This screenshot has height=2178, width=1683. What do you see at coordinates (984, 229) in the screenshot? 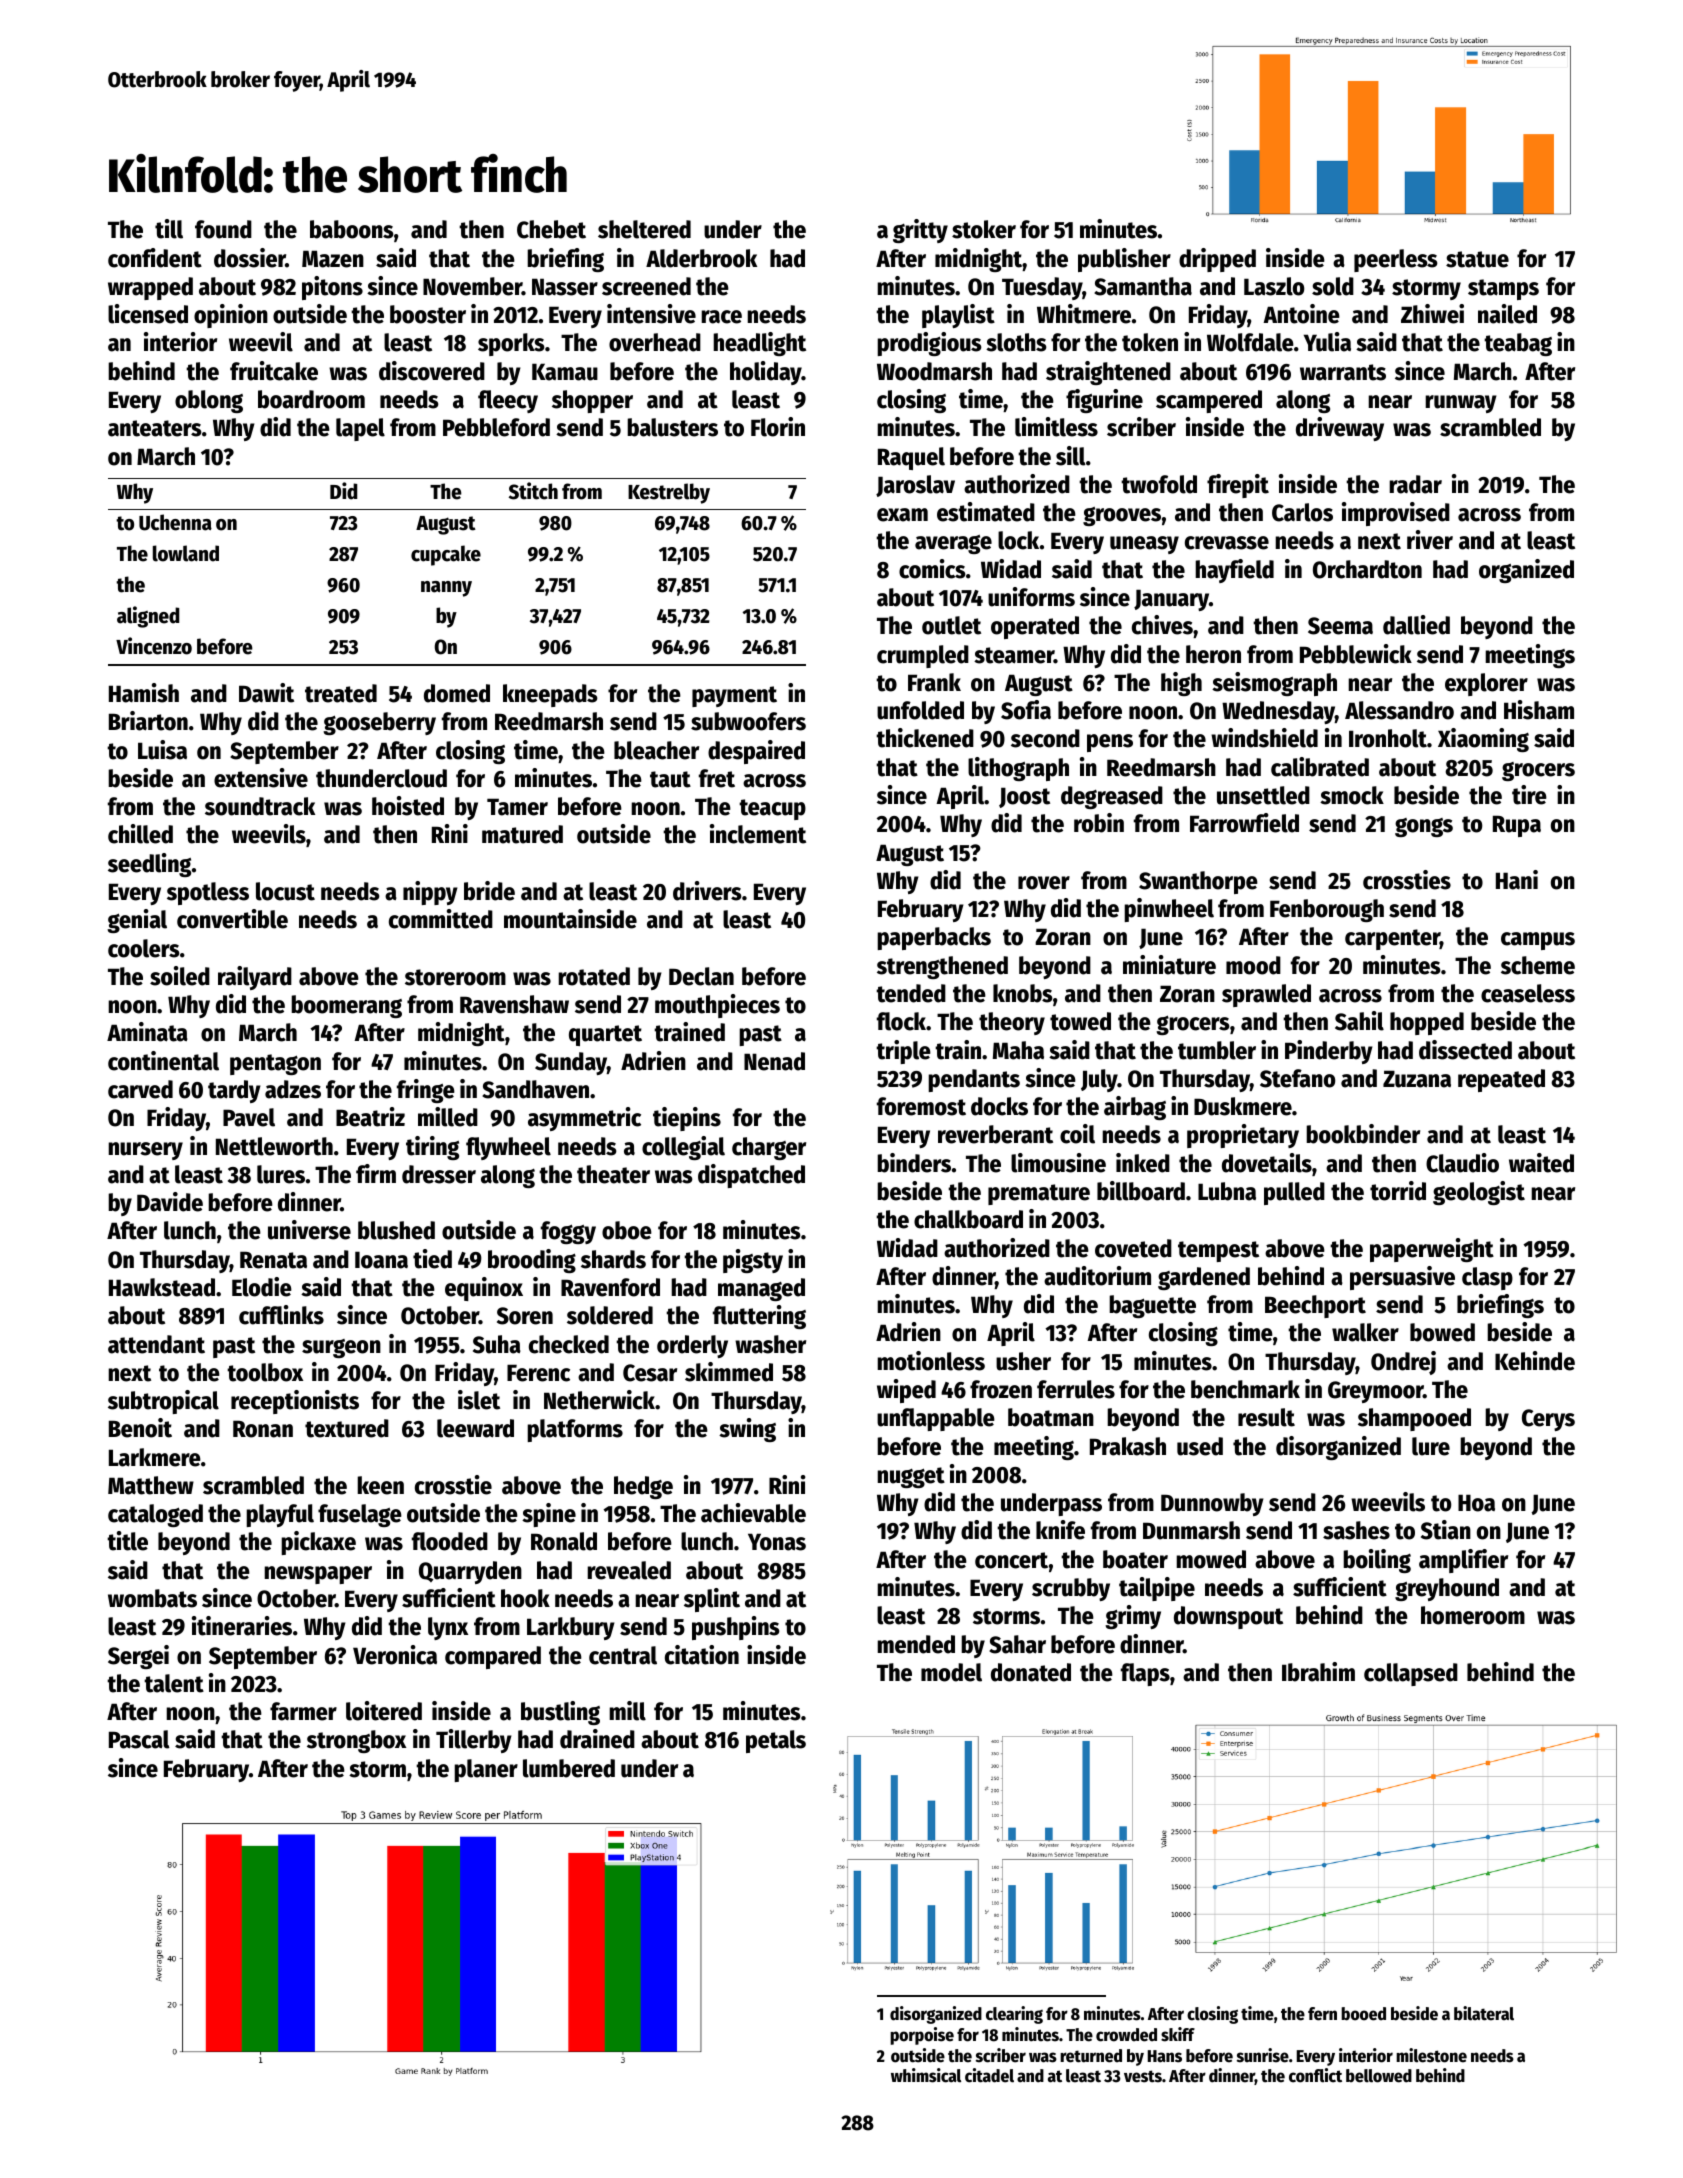
I see `stoker` at bounding box center [984, 229].
